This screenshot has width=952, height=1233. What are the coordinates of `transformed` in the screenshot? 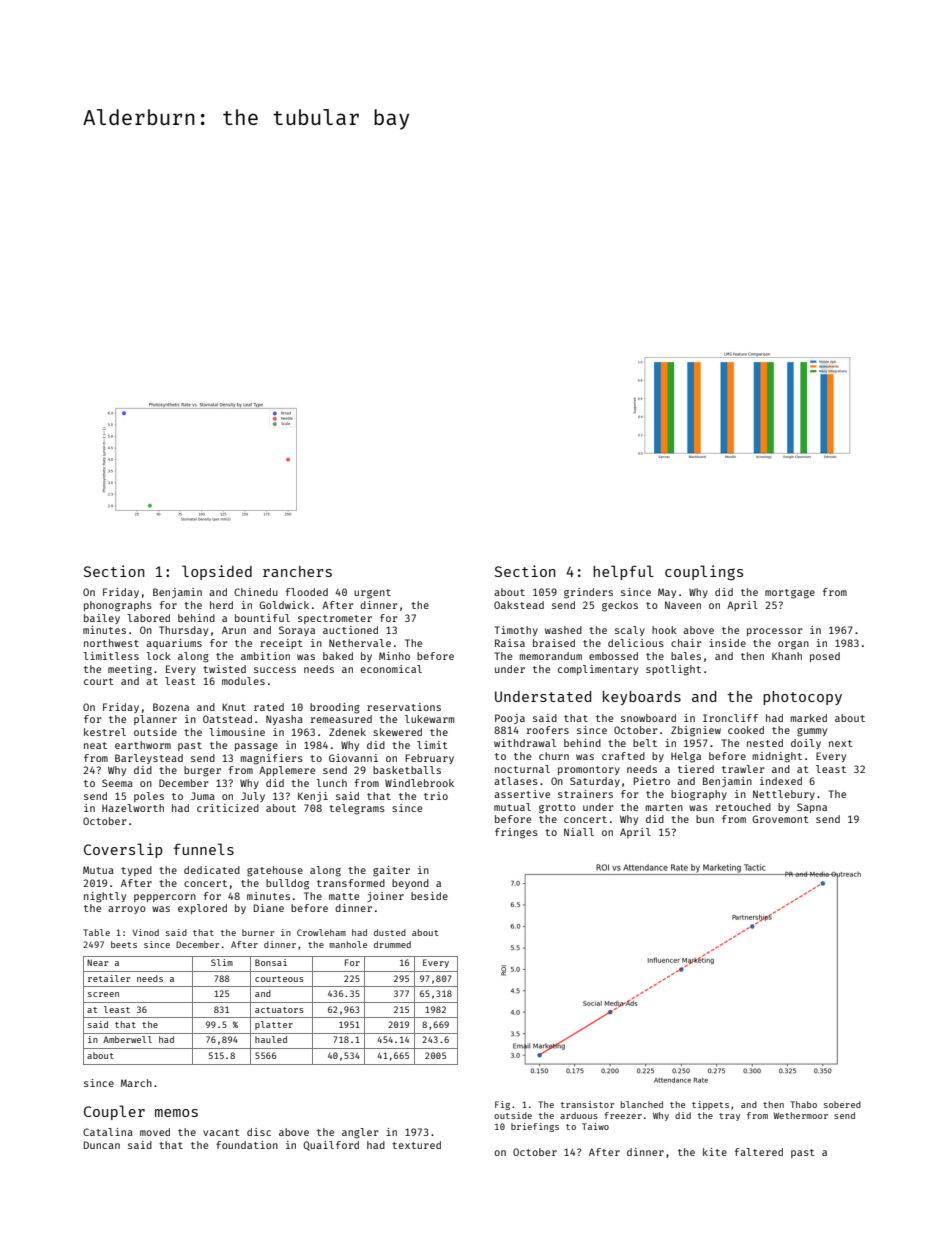 It's located at (351, 883).
